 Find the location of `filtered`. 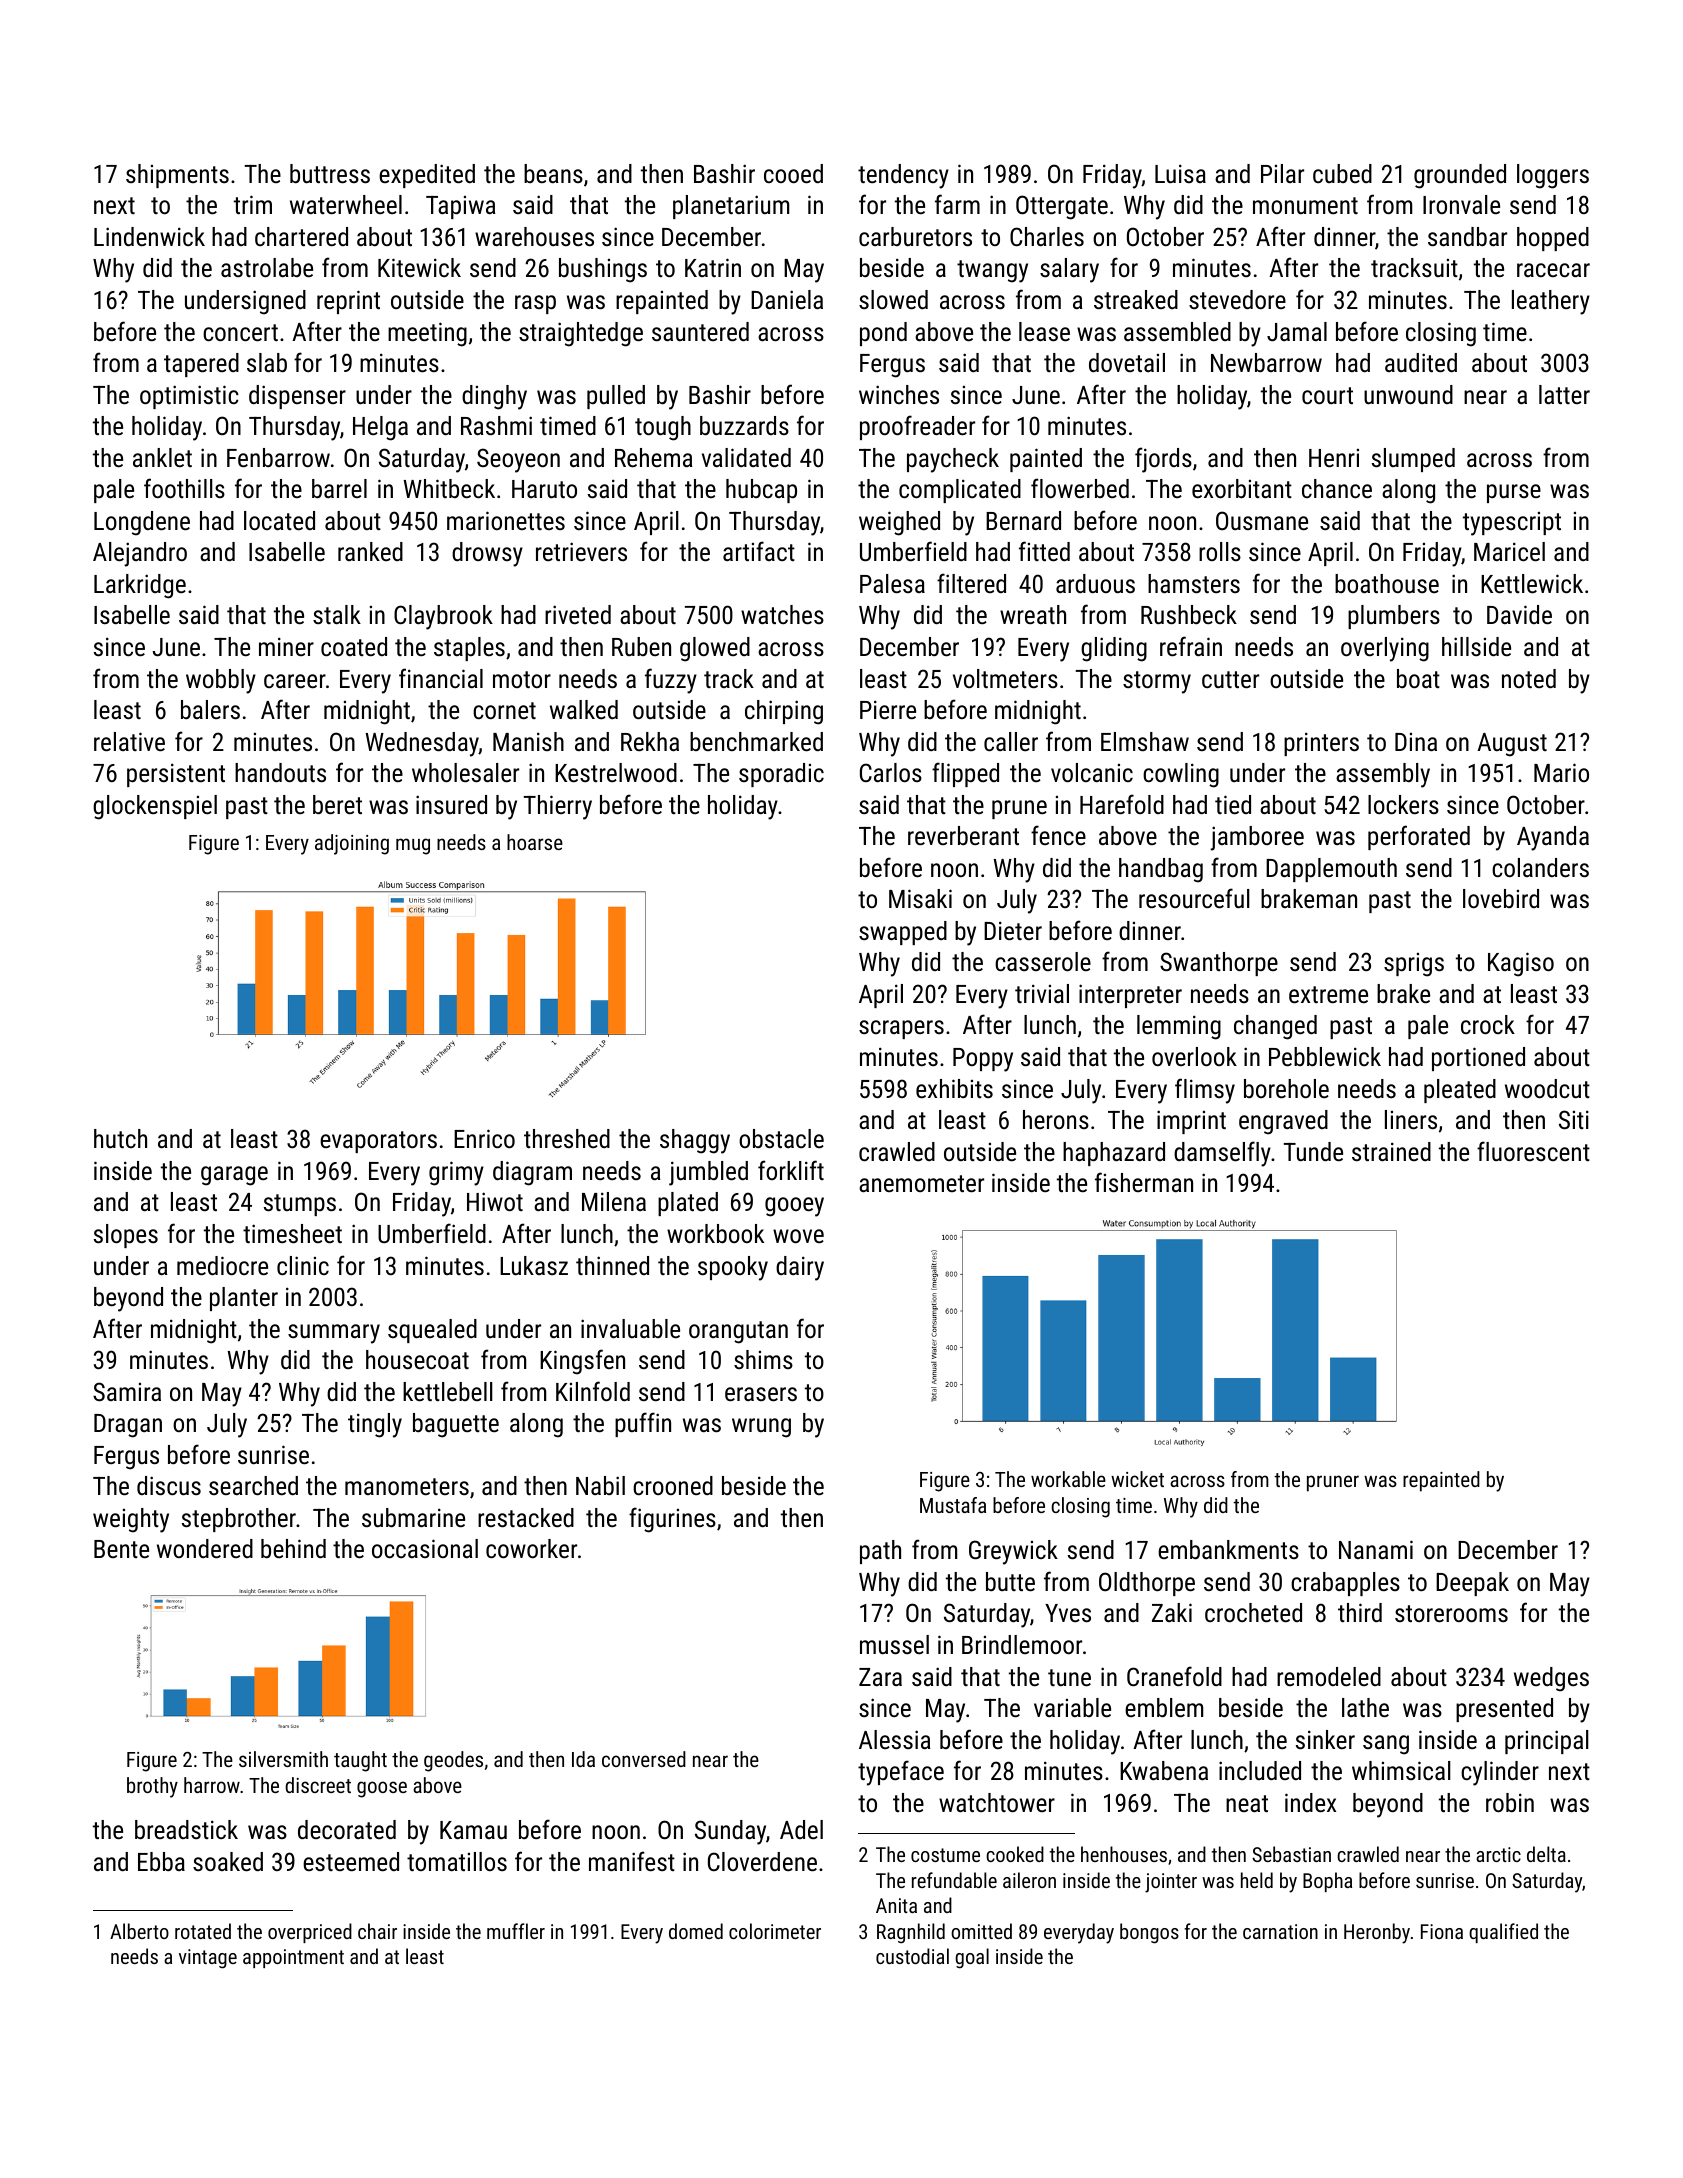

filtered is located at coordinates (971, 583).
